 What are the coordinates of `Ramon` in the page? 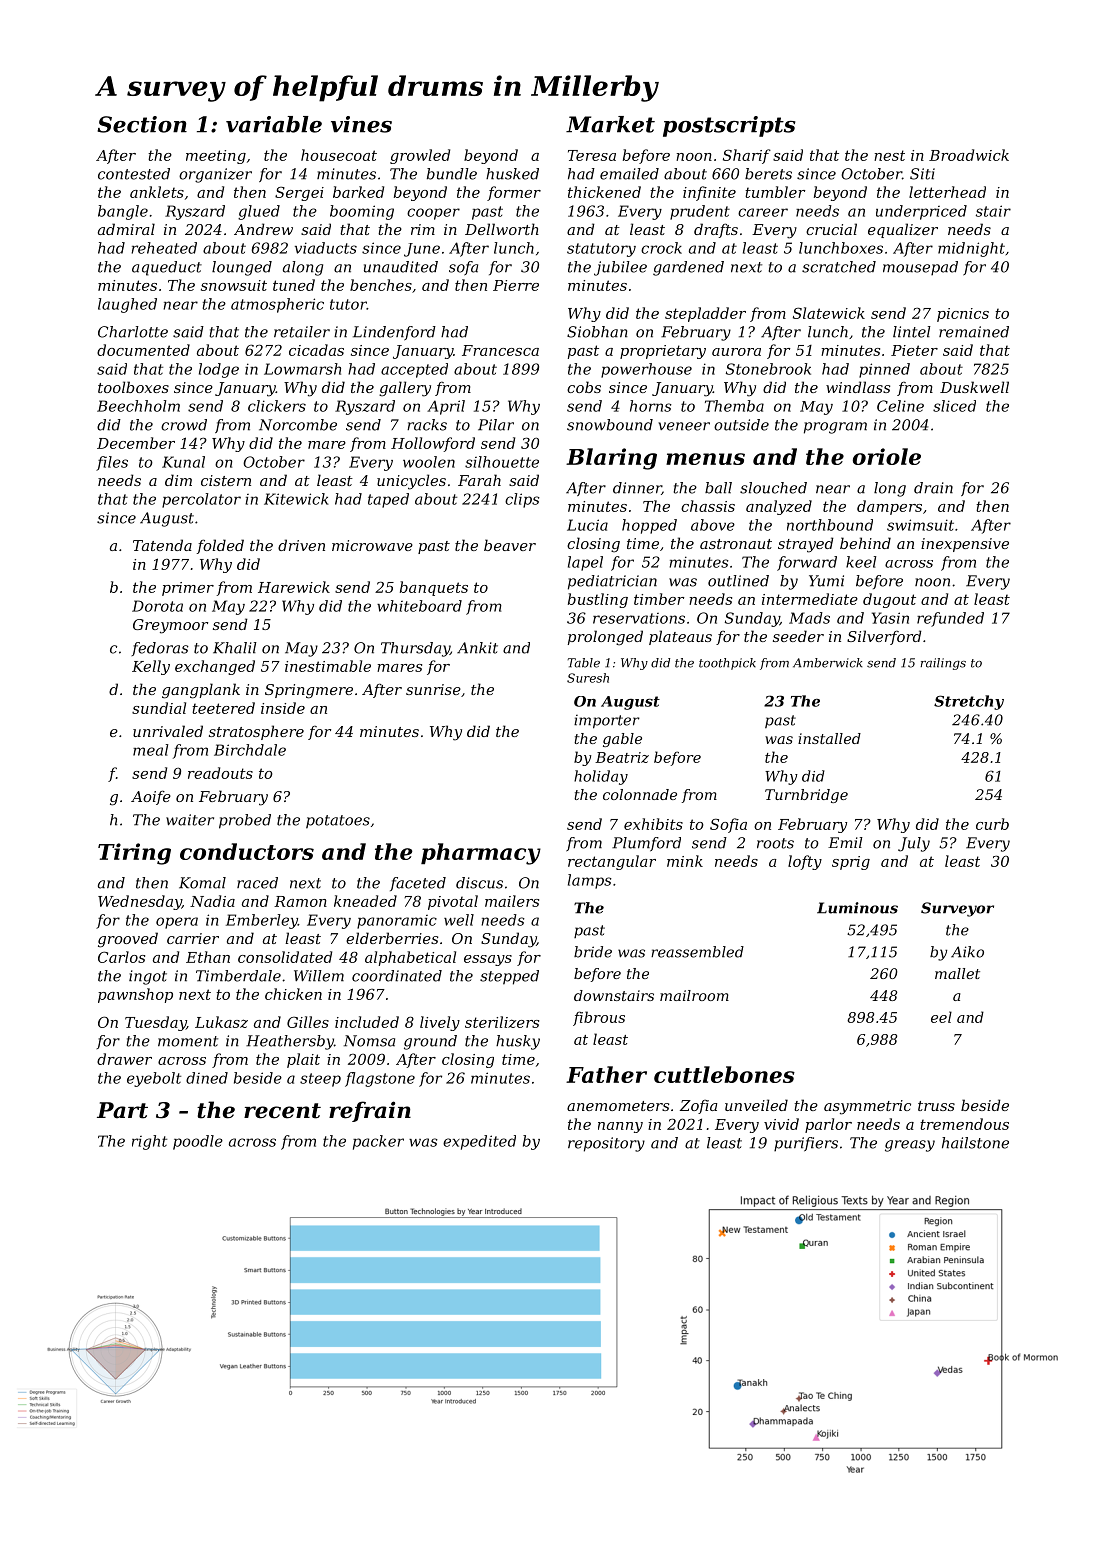 It's located at (300, 901).
